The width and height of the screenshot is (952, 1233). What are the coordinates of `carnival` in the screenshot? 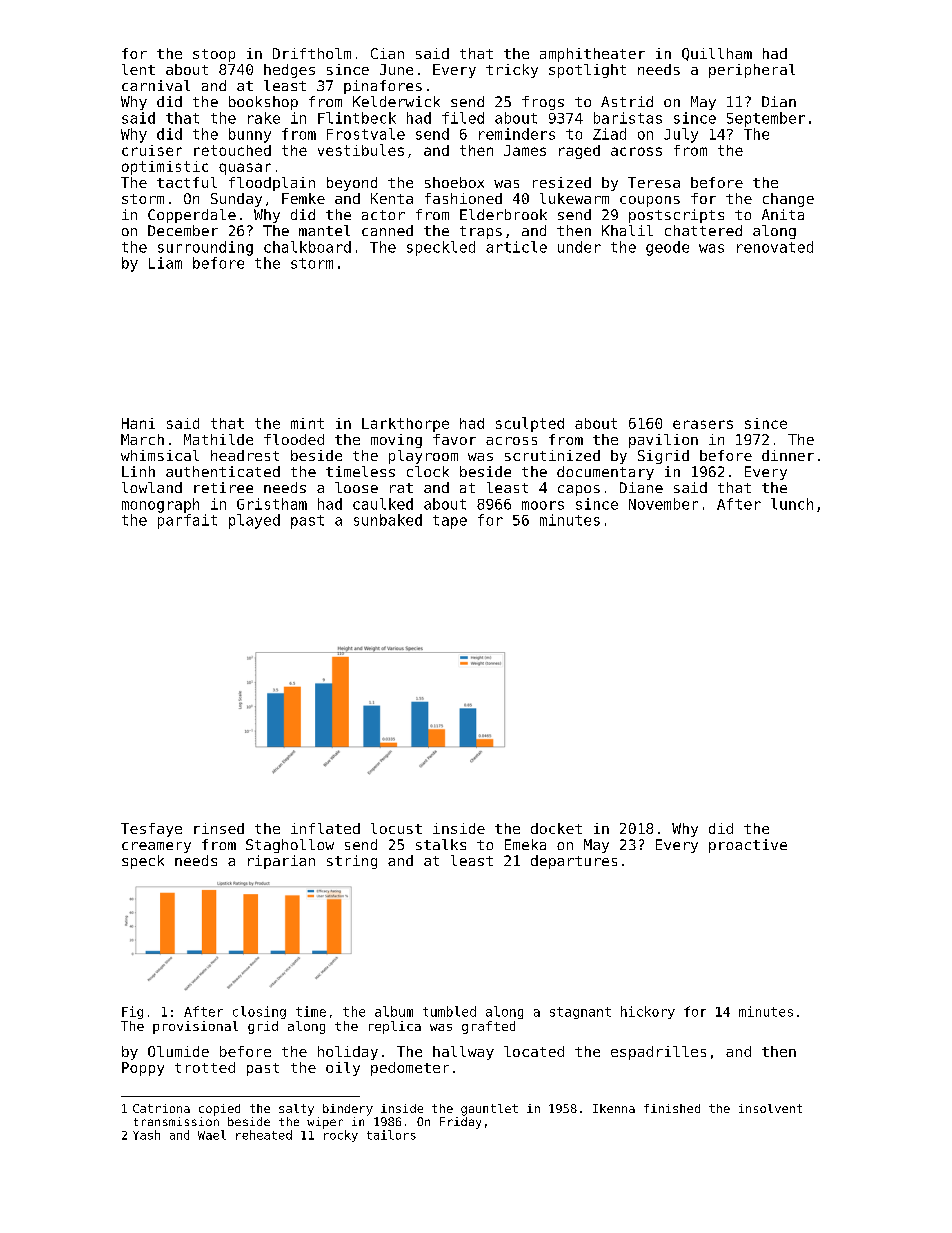 It's located at (156, 85).
